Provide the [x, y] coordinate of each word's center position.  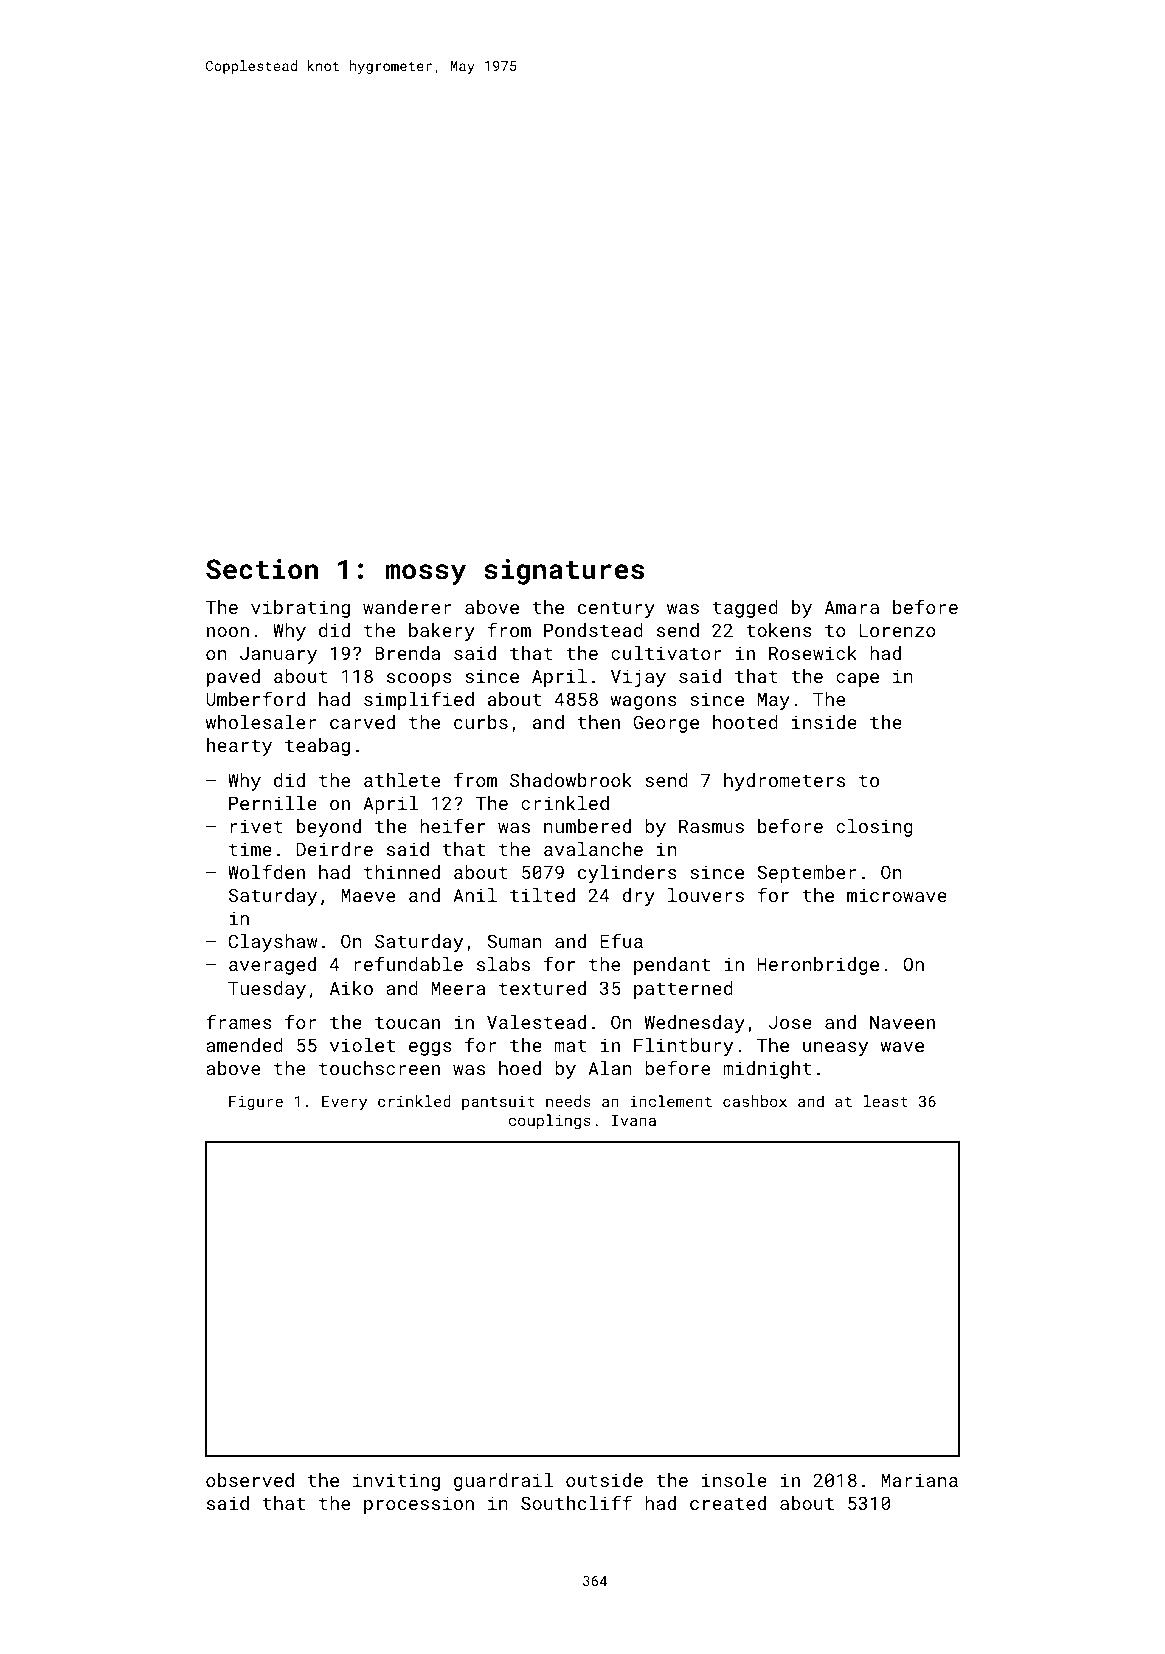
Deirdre [334, 849]
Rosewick [813, 653]
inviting [396, 1482]
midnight [767, 1070]
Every [344, 1103]
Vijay [638, 678]
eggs [430, 1049]
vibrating [300, 609]
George [666, 724]
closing [874, 828]
